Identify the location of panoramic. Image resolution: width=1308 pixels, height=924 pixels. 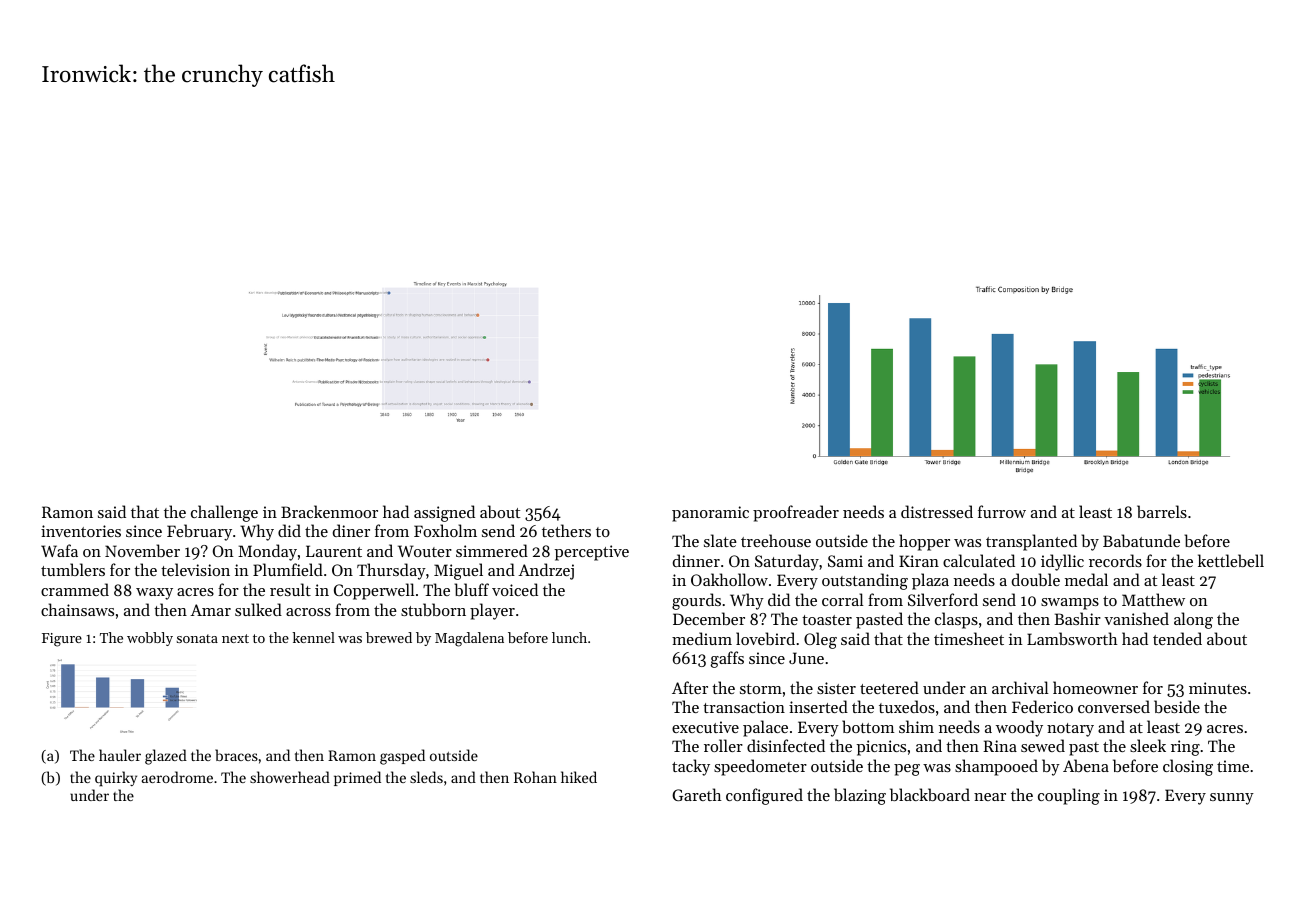
(710, 514).
